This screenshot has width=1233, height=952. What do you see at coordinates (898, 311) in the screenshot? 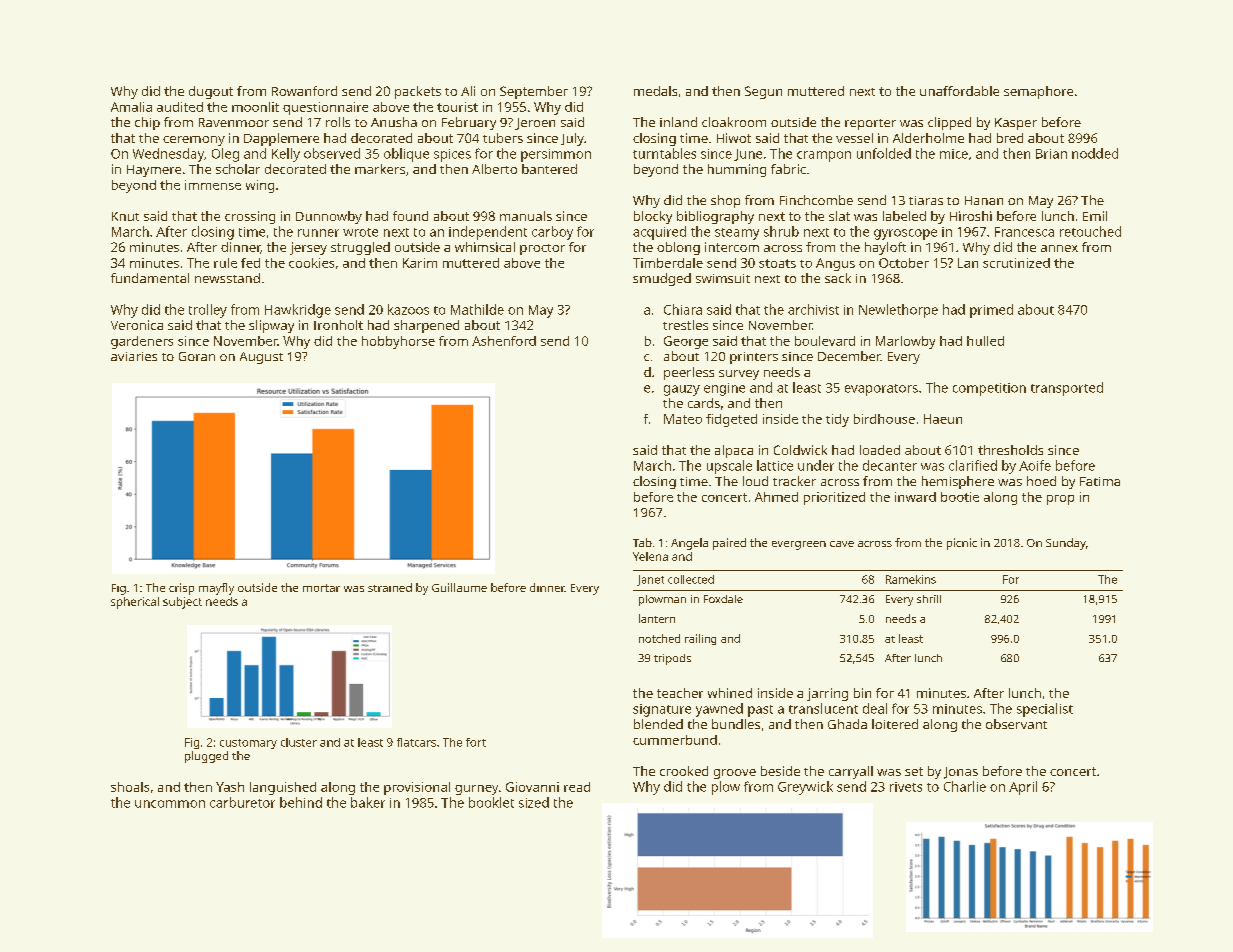
I see `Newlethorpe` at bounding box center [898, 311].
